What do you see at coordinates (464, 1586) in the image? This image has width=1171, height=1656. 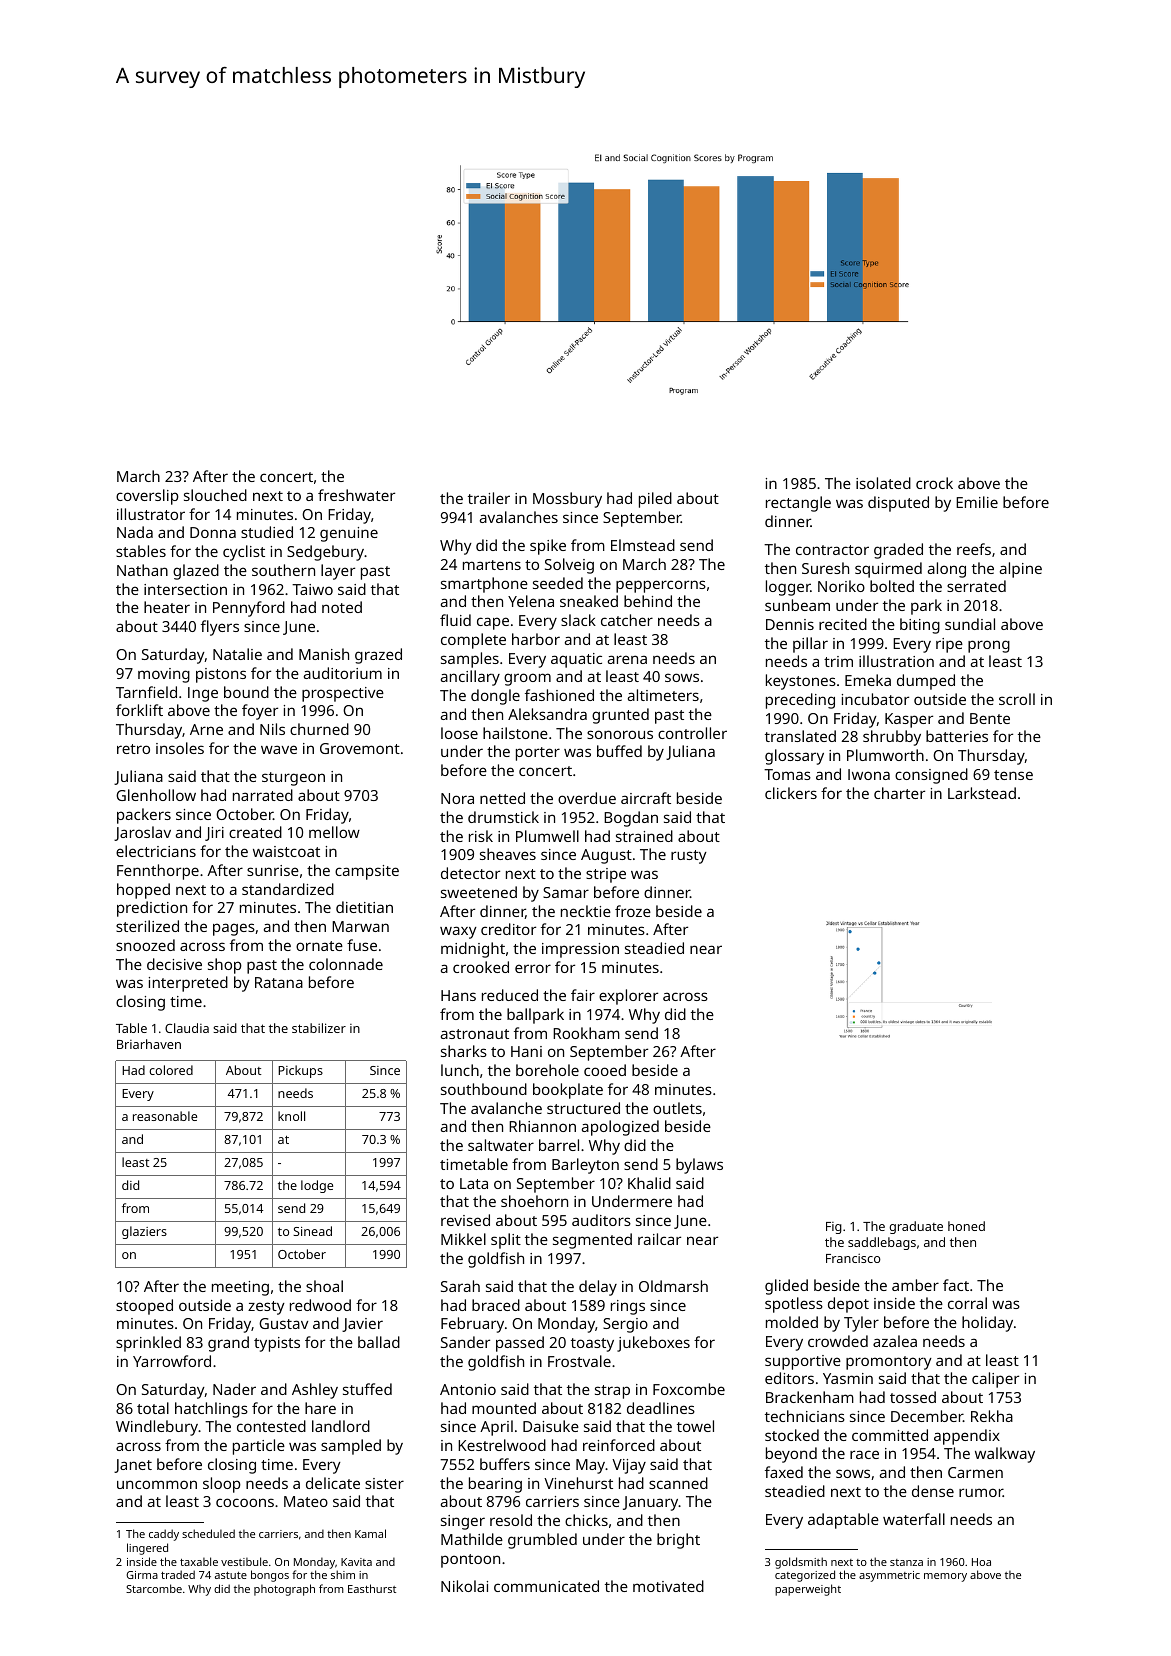 I see `Nikolai` at bounding box center [464, 1586].
